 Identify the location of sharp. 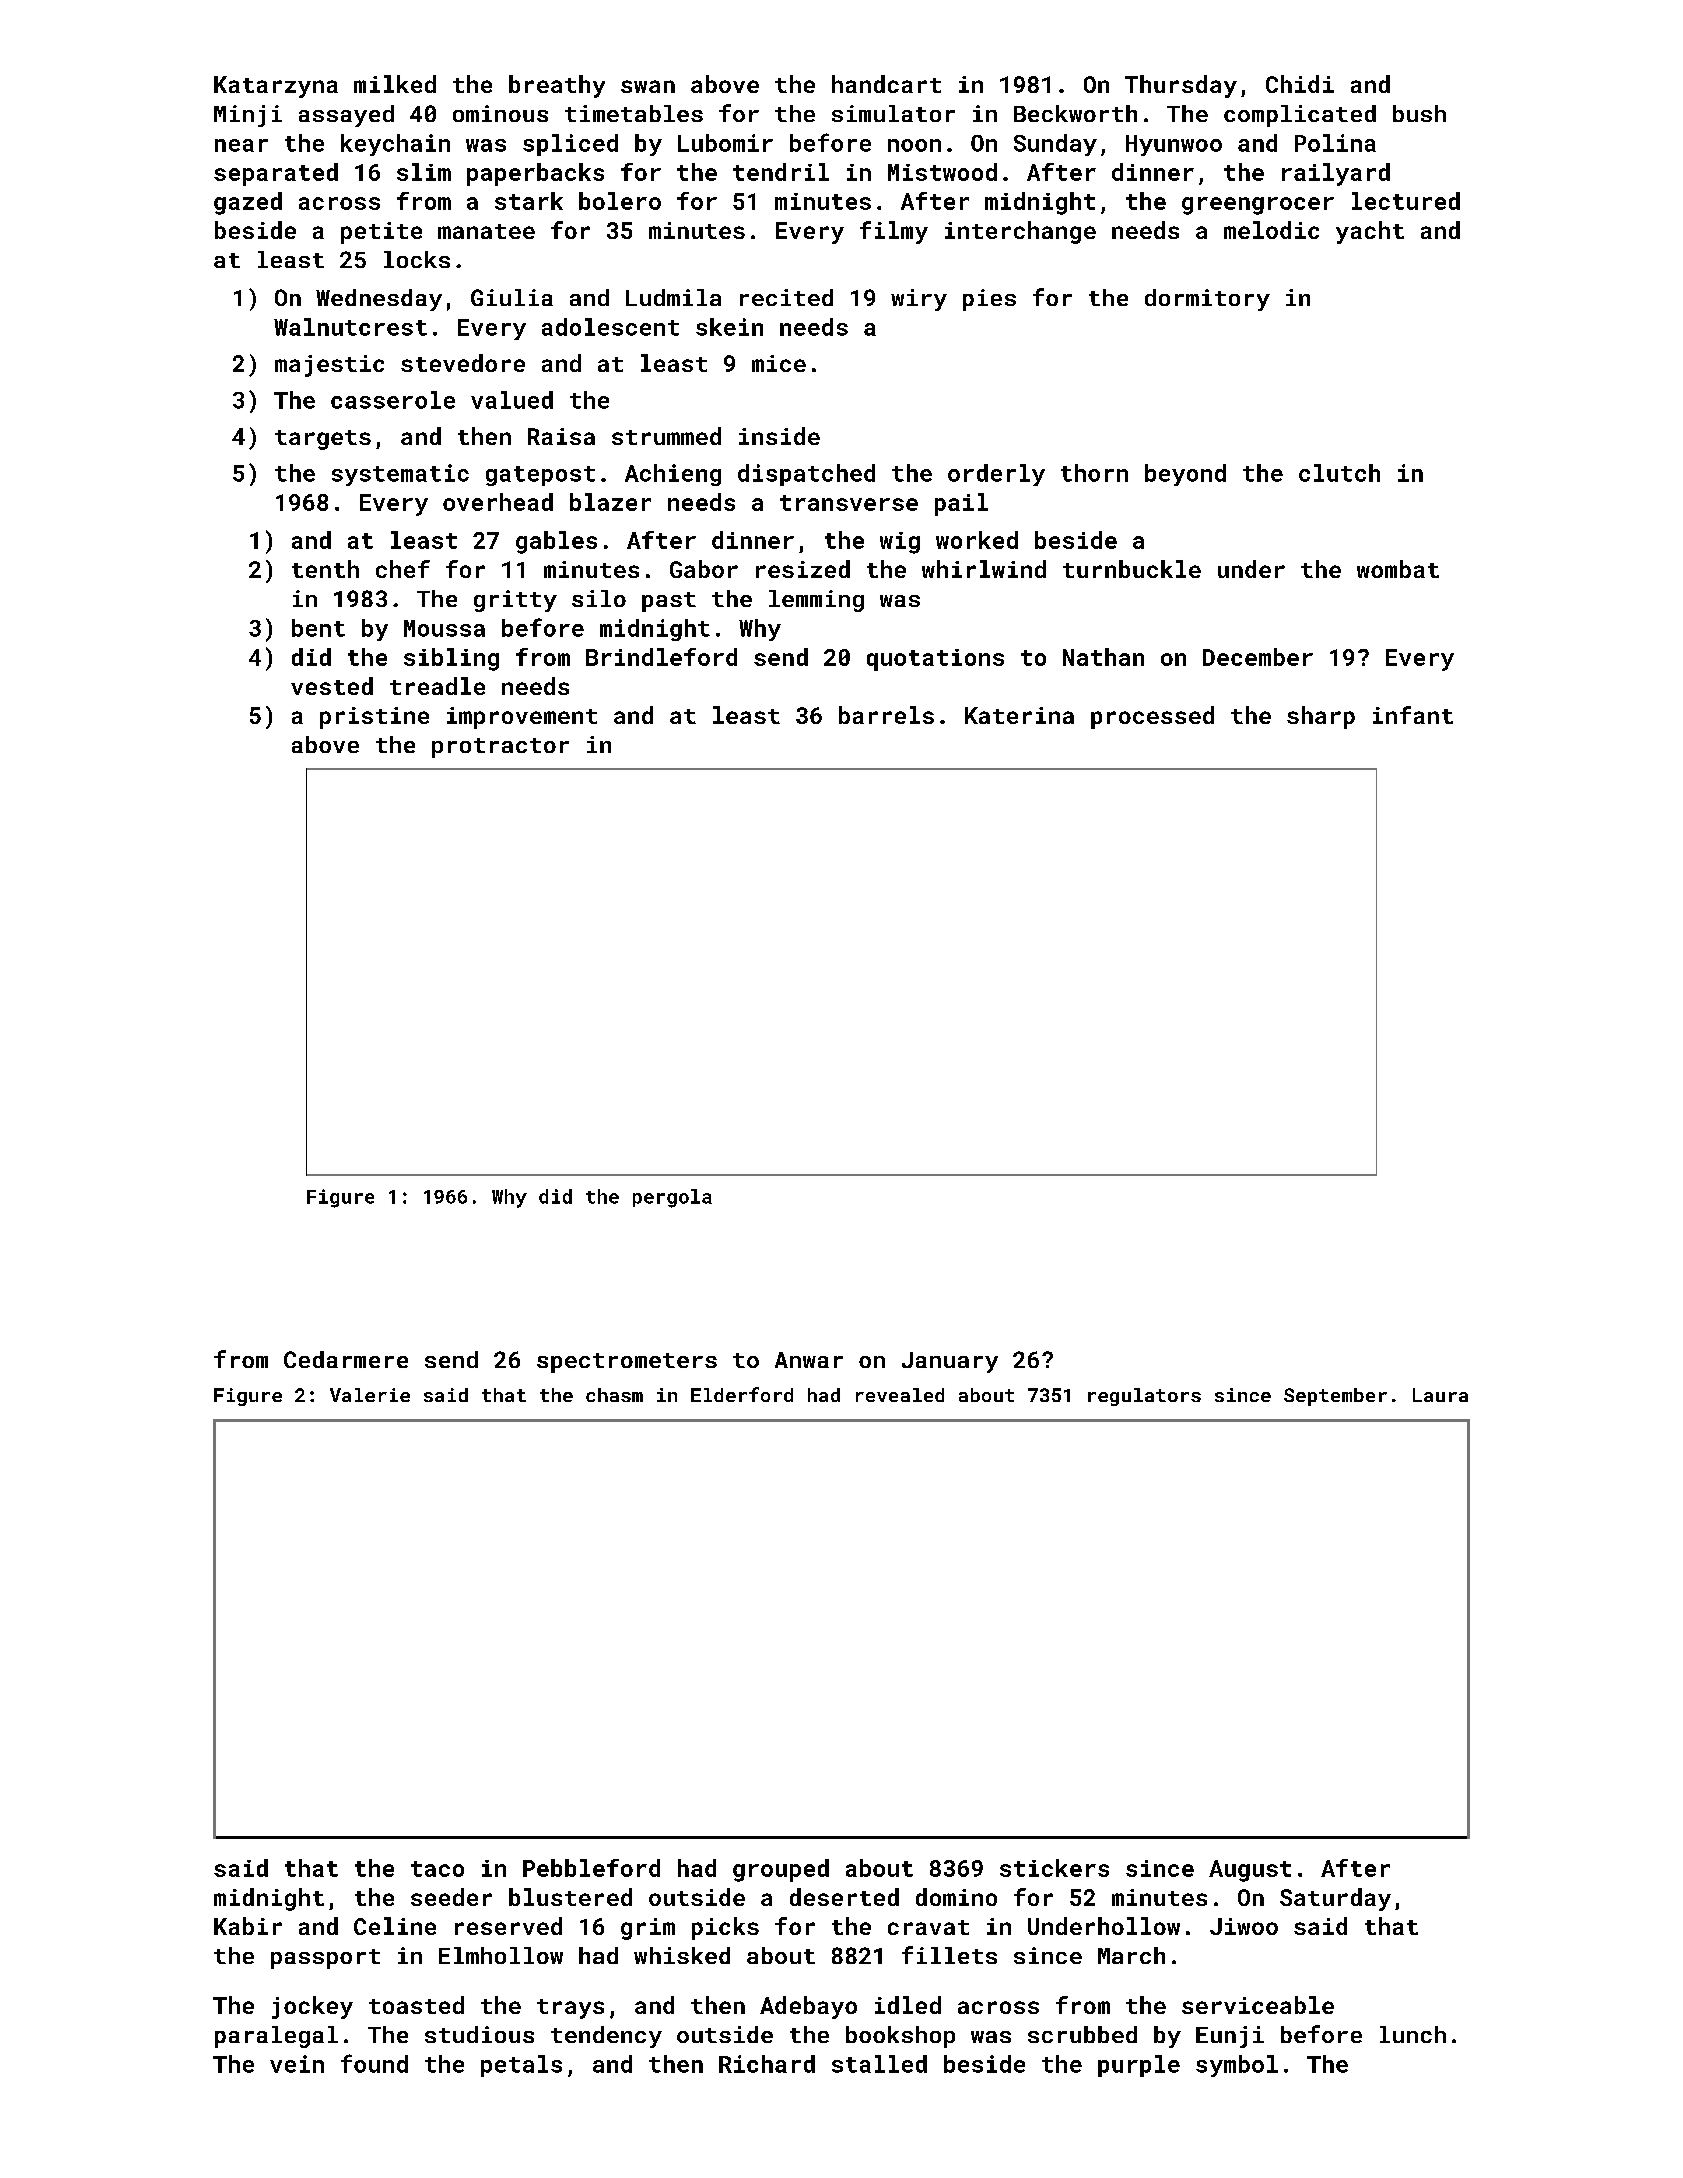
(1321, 717).
